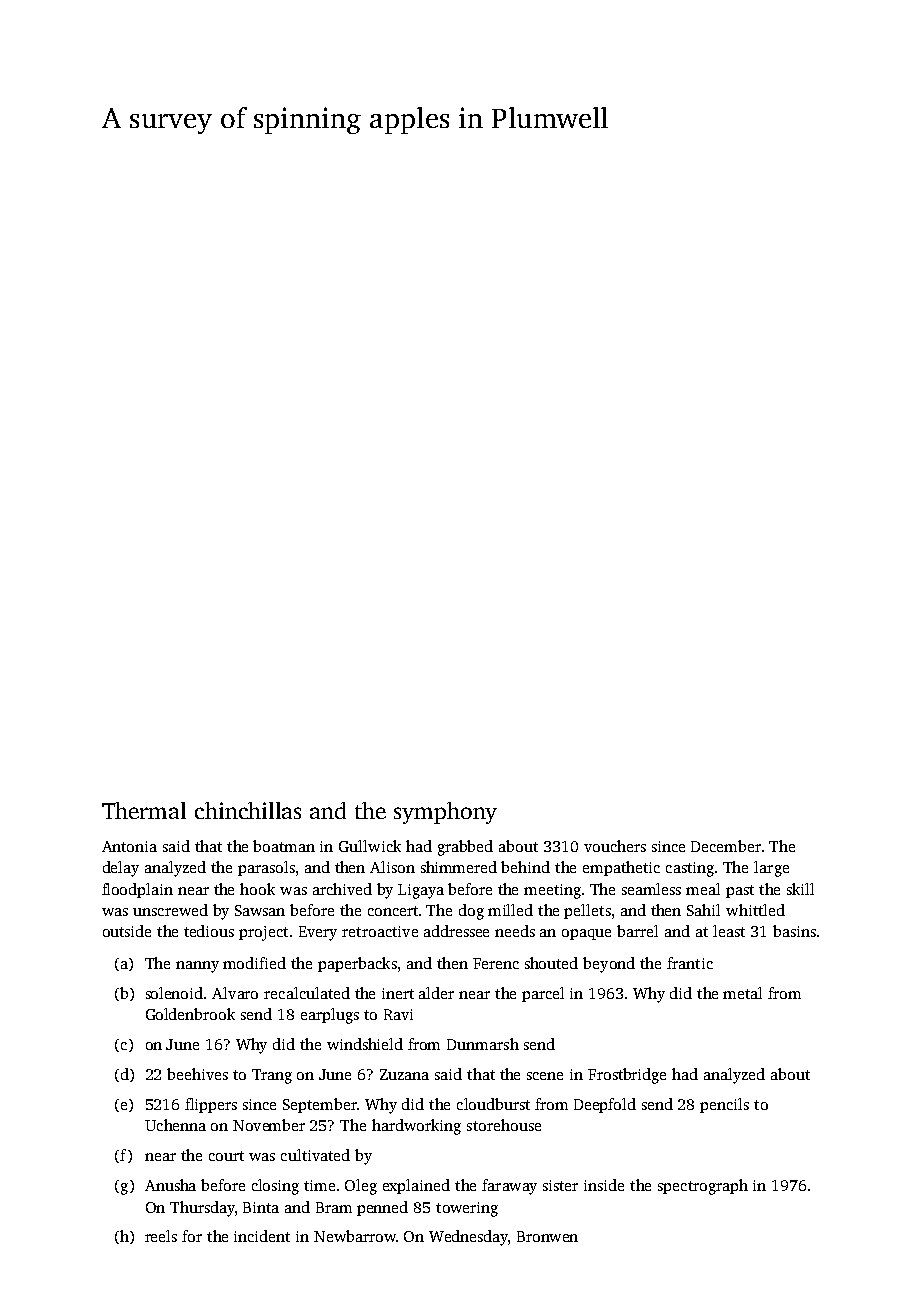  What do you see at coordinates (724, 1105) in the page?
I see `pencils` at bounding box center [724, 1105].
